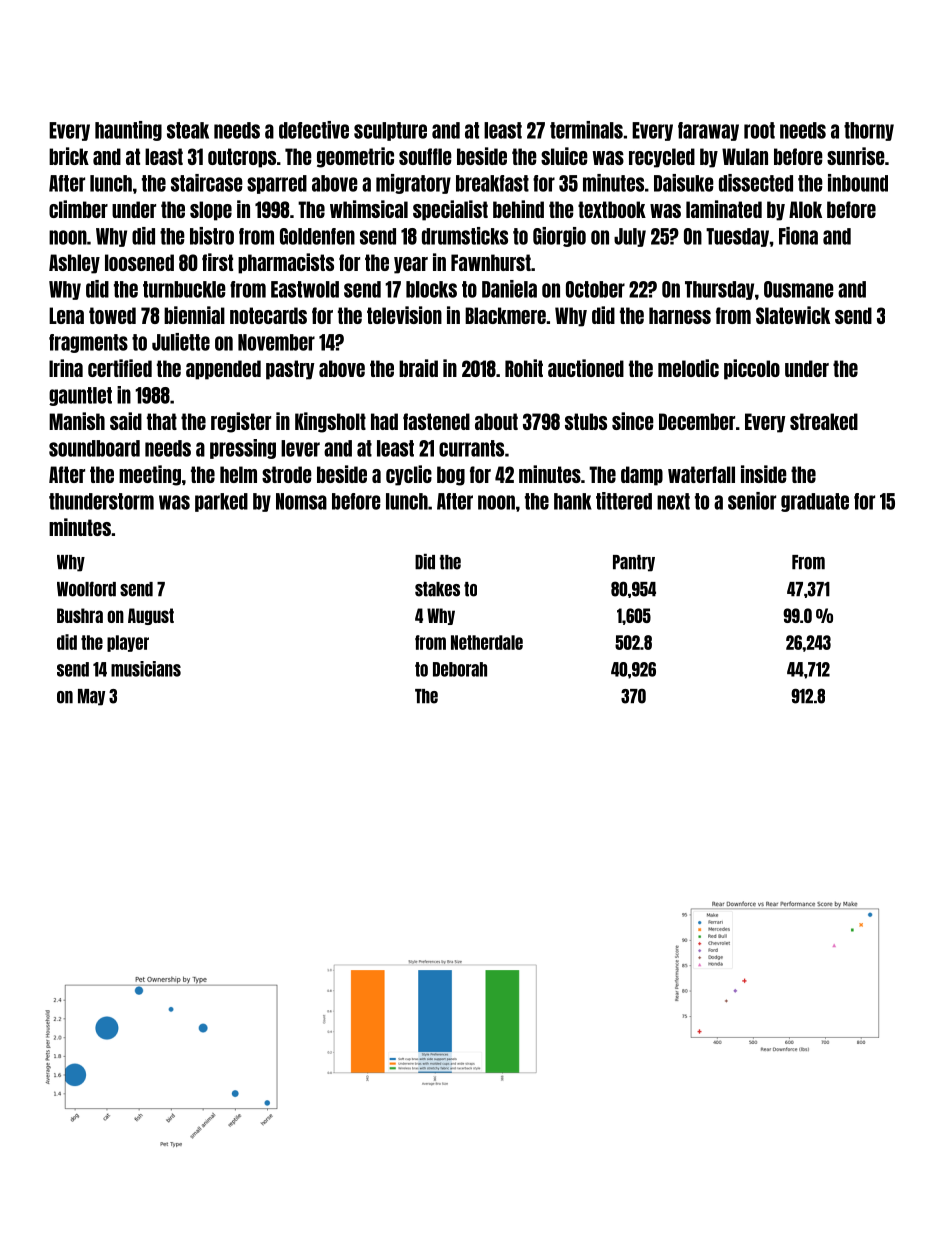 Image resolution: width=952 pixels, height=1233 pixels. I want to click on braid, so click(418, 368).
